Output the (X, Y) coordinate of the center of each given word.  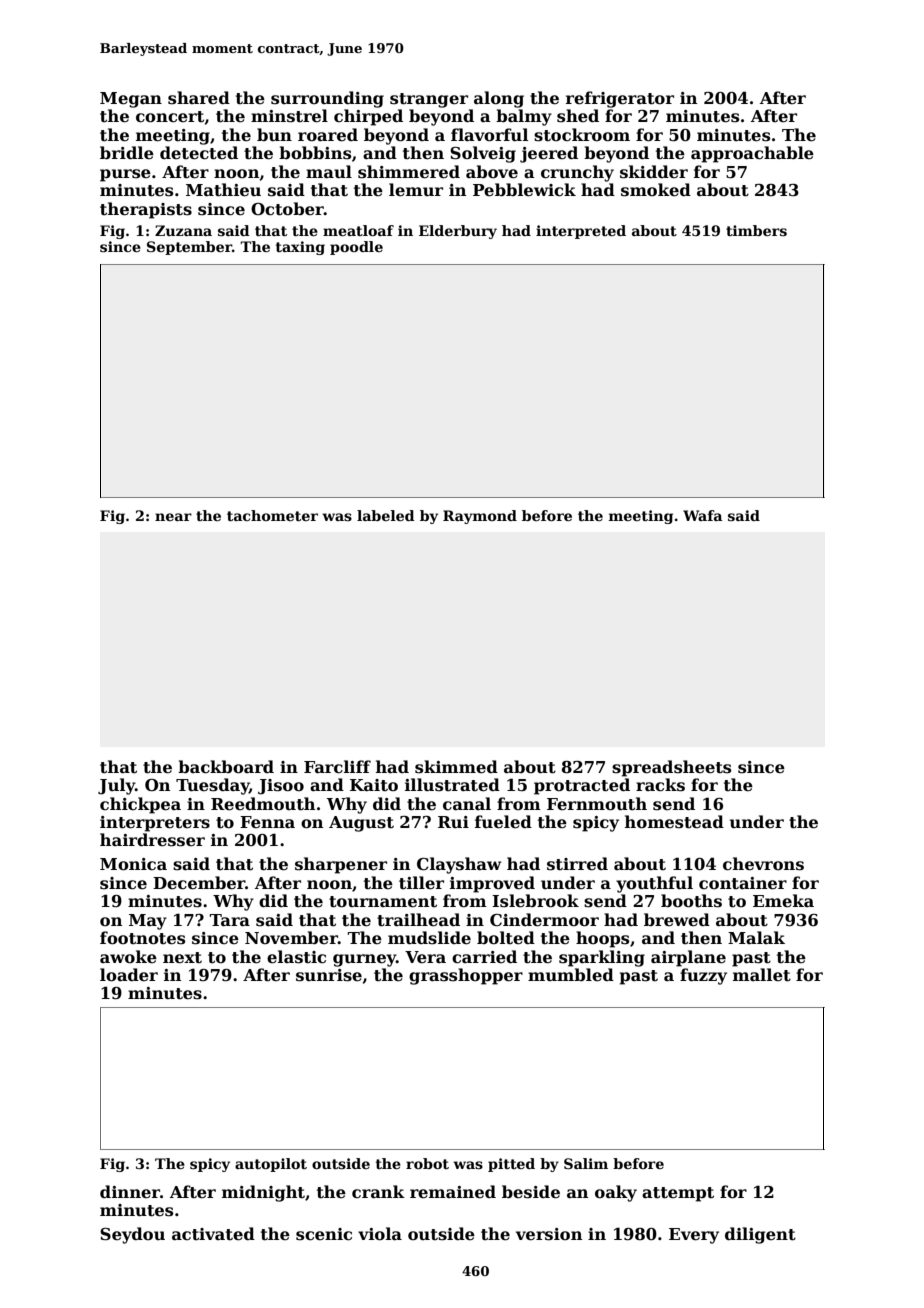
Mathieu (223, 190)
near (173, 517)
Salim (586, 1163)
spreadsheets (671, 768)
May (148, 922)
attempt (678, 1194)
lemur (416, 190)
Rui (453, 822)
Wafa (703, 515)
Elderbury (458, 232)
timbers (756, 230)
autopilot (271, 1165)
